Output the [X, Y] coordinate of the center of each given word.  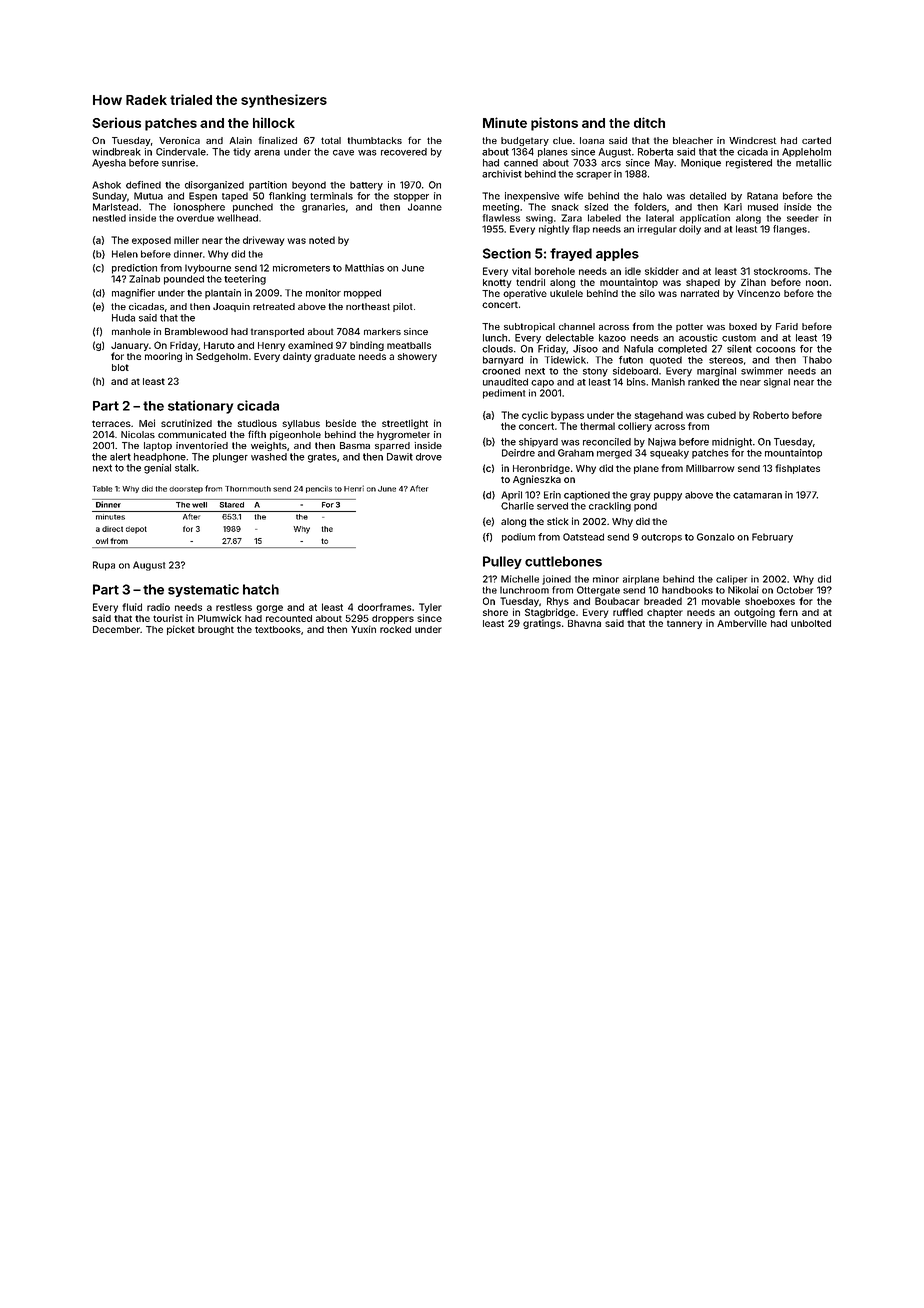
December [116, 629]
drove [429, 457]
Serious [116, 122]
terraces [111, 423]
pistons [554, 124]
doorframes [384, 607]
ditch [649, 122]
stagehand [659, 416]
